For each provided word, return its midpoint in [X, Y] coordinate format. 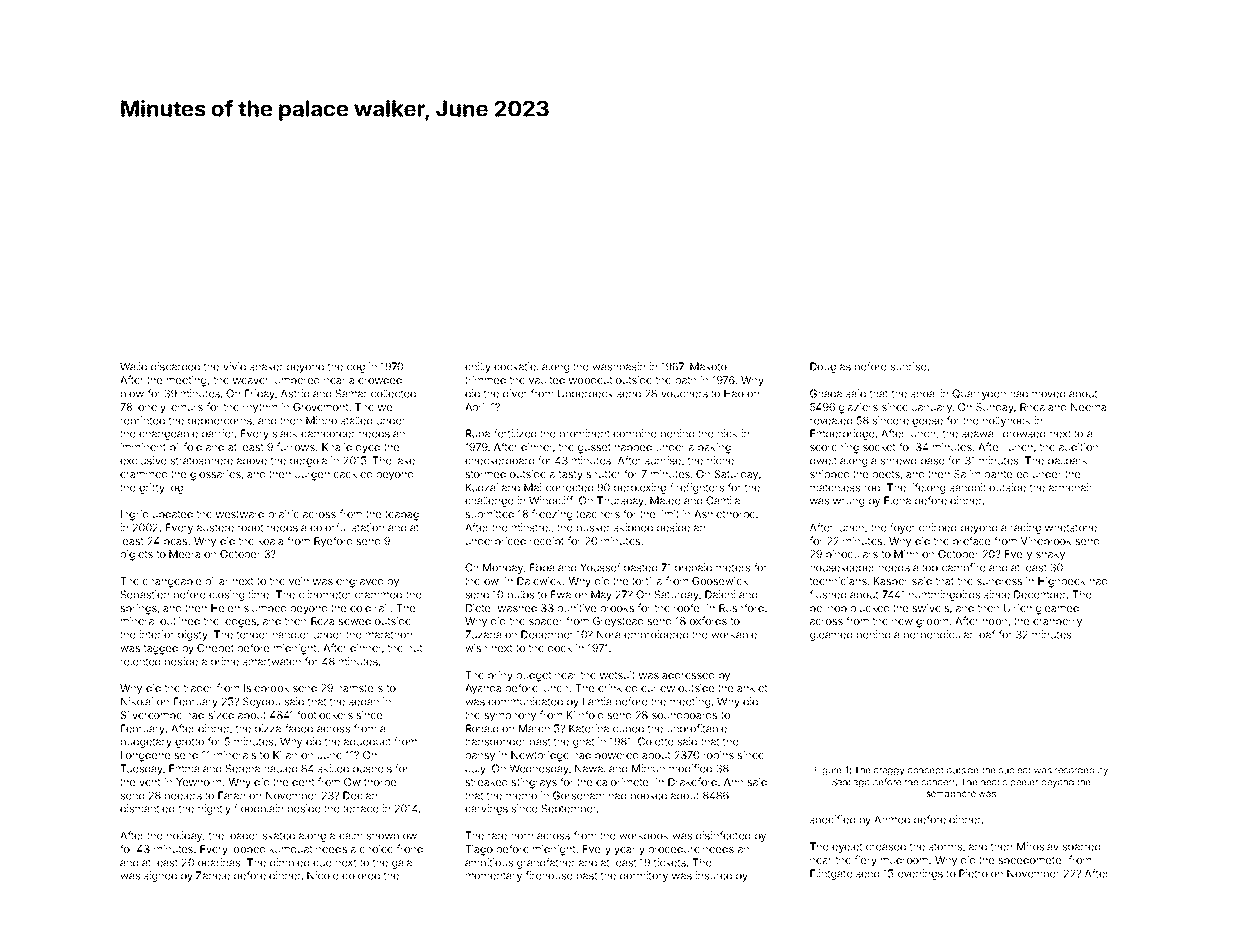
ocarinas [219, 862]
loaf [986, 634]
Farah [231, 795]
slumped [265, 609]
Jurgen [312, 475]
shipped [829, 475]
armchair [1071, 487]
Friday [260, 394]
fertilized [515, 433]
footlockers [325, 714]
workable [734, 635]
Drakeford [692, 781]
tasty [571, 476]
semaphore [951, 794]
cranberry [1057, 622]
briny [500, 676]
